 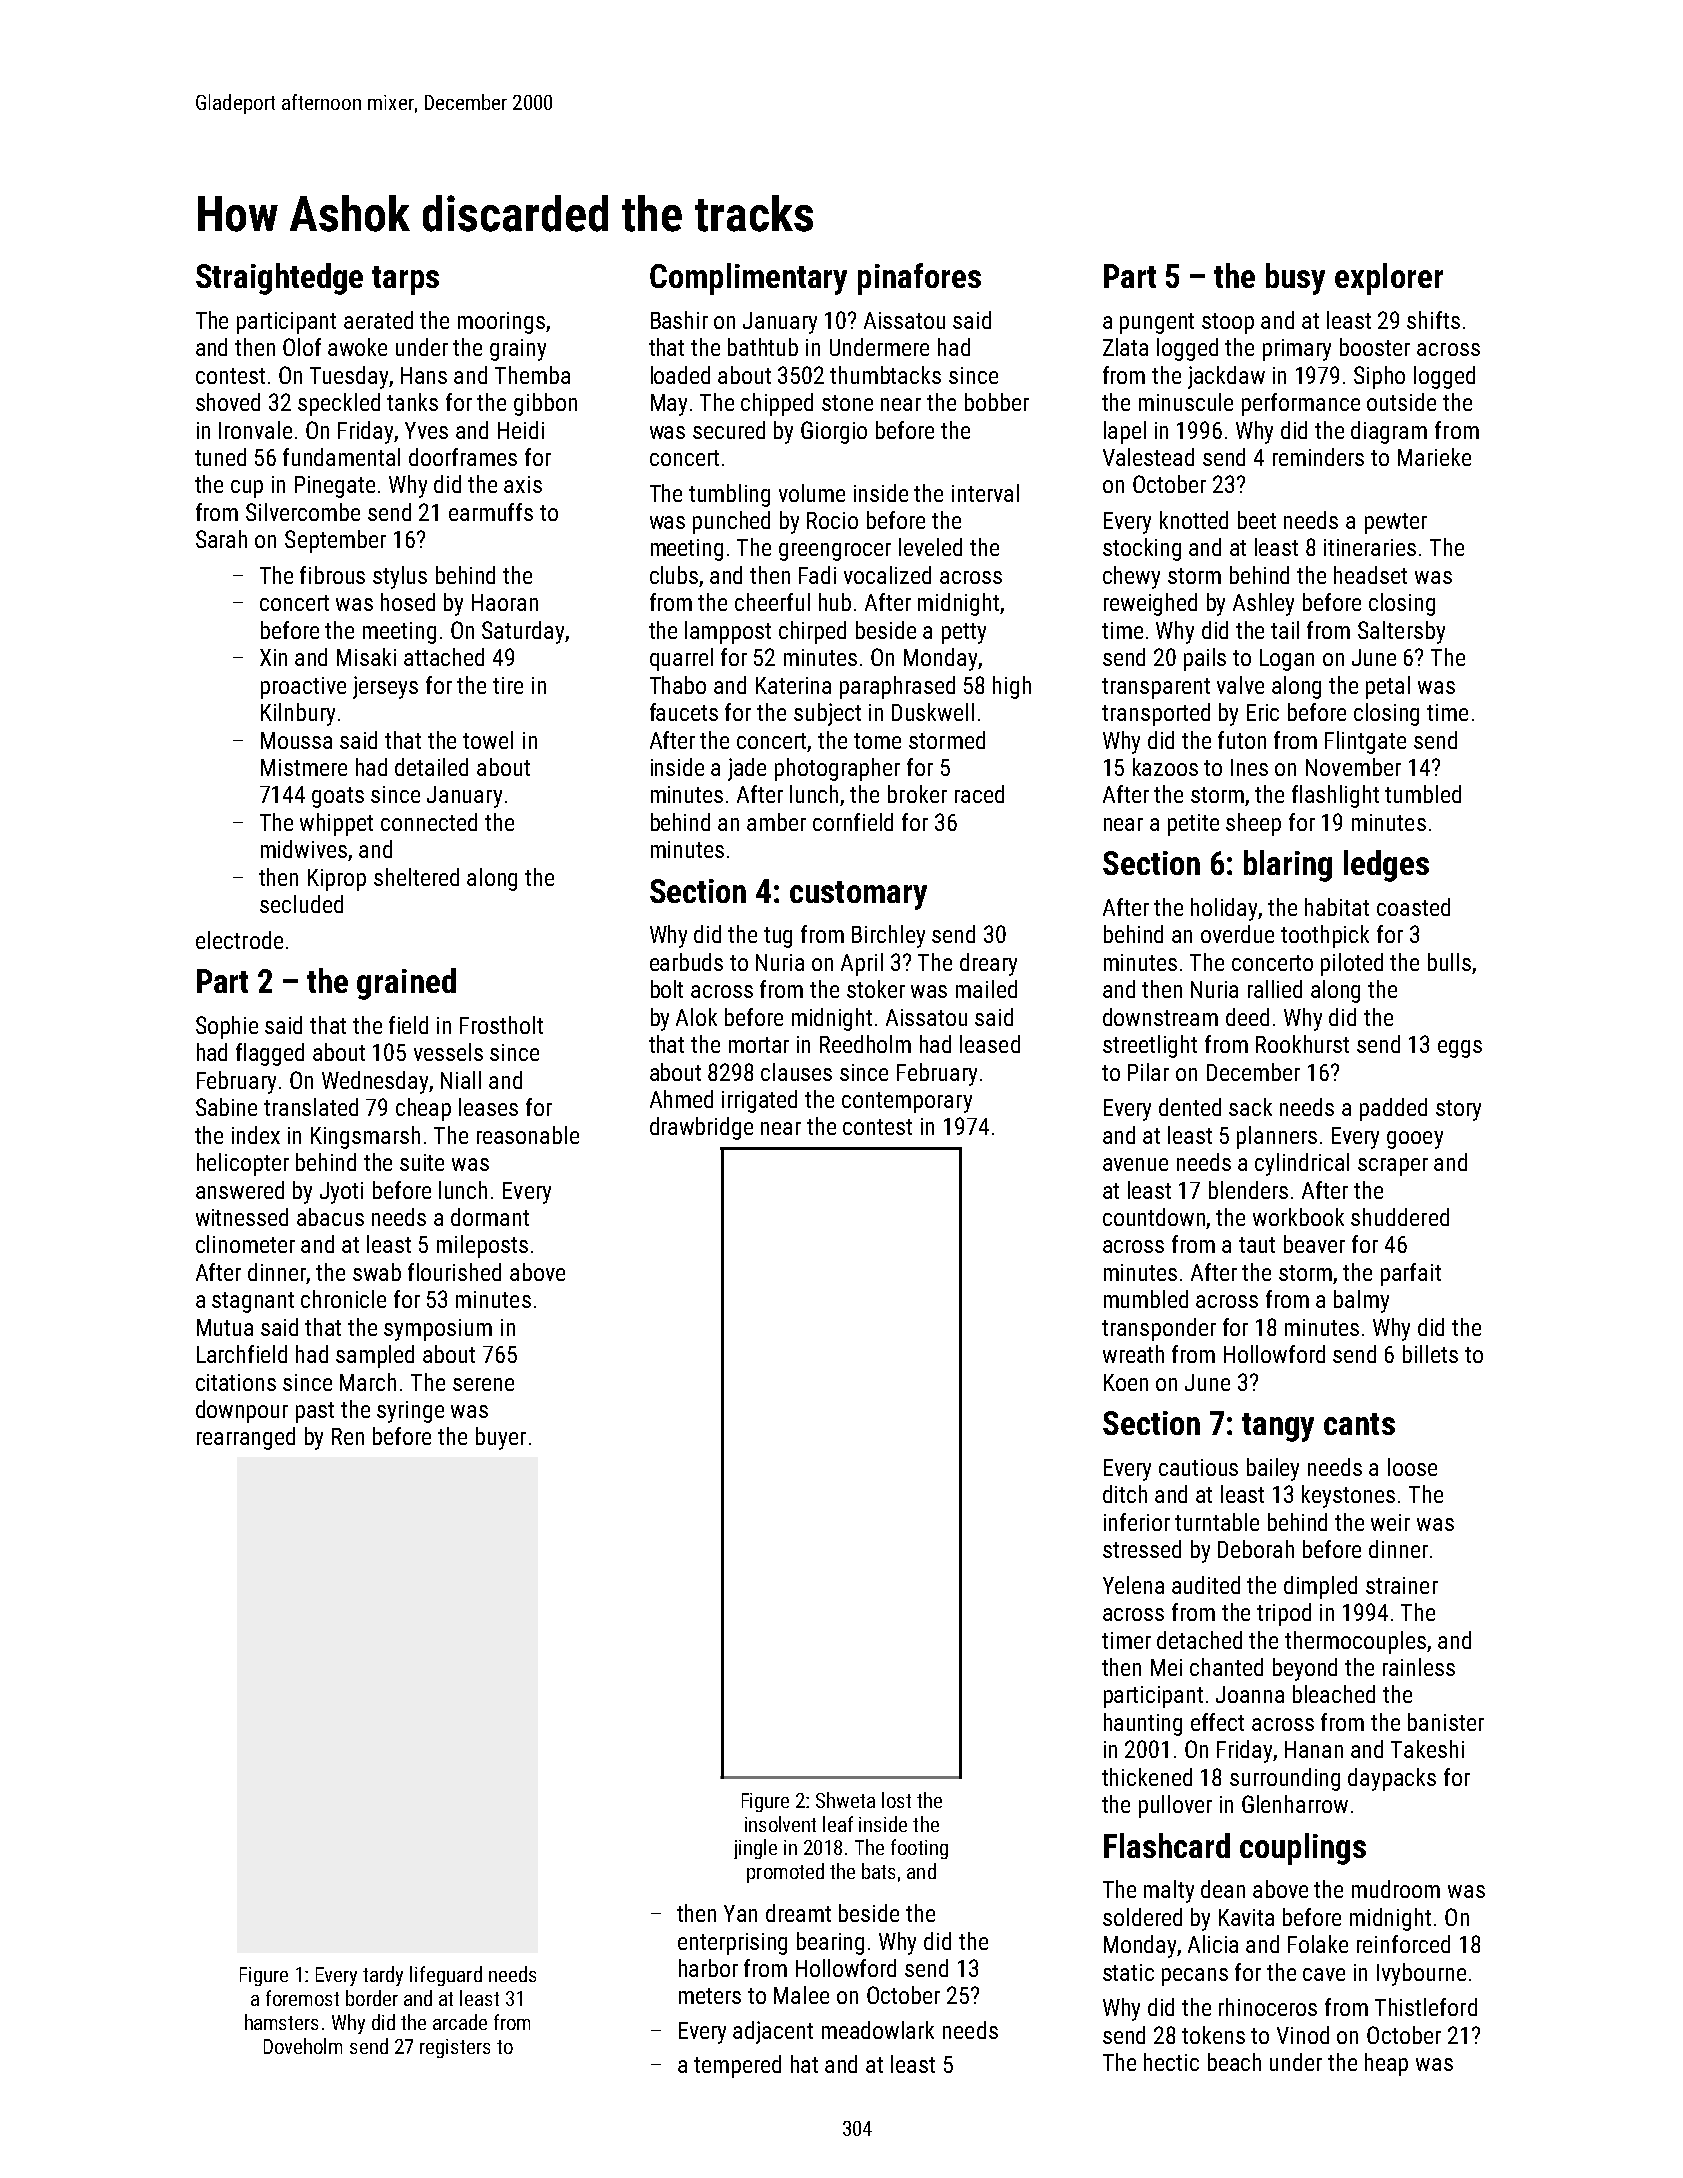 I want to click on contemporary, so click(x=907, y=1102).
